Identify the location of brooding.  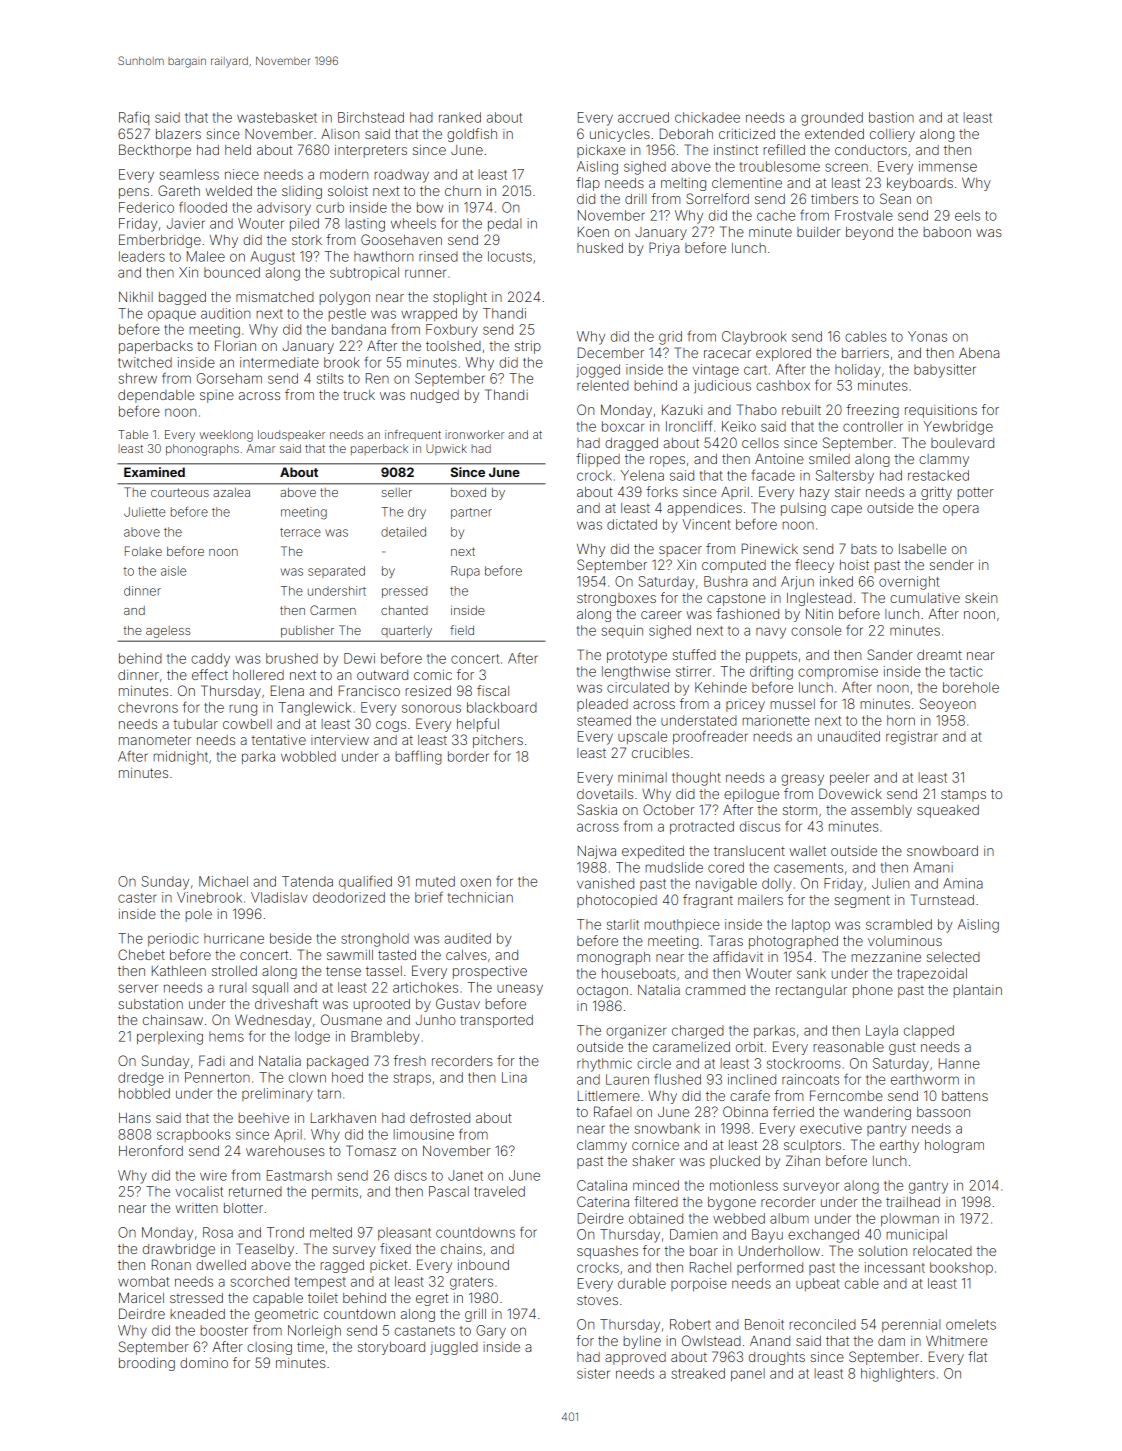
(147, 1364).
